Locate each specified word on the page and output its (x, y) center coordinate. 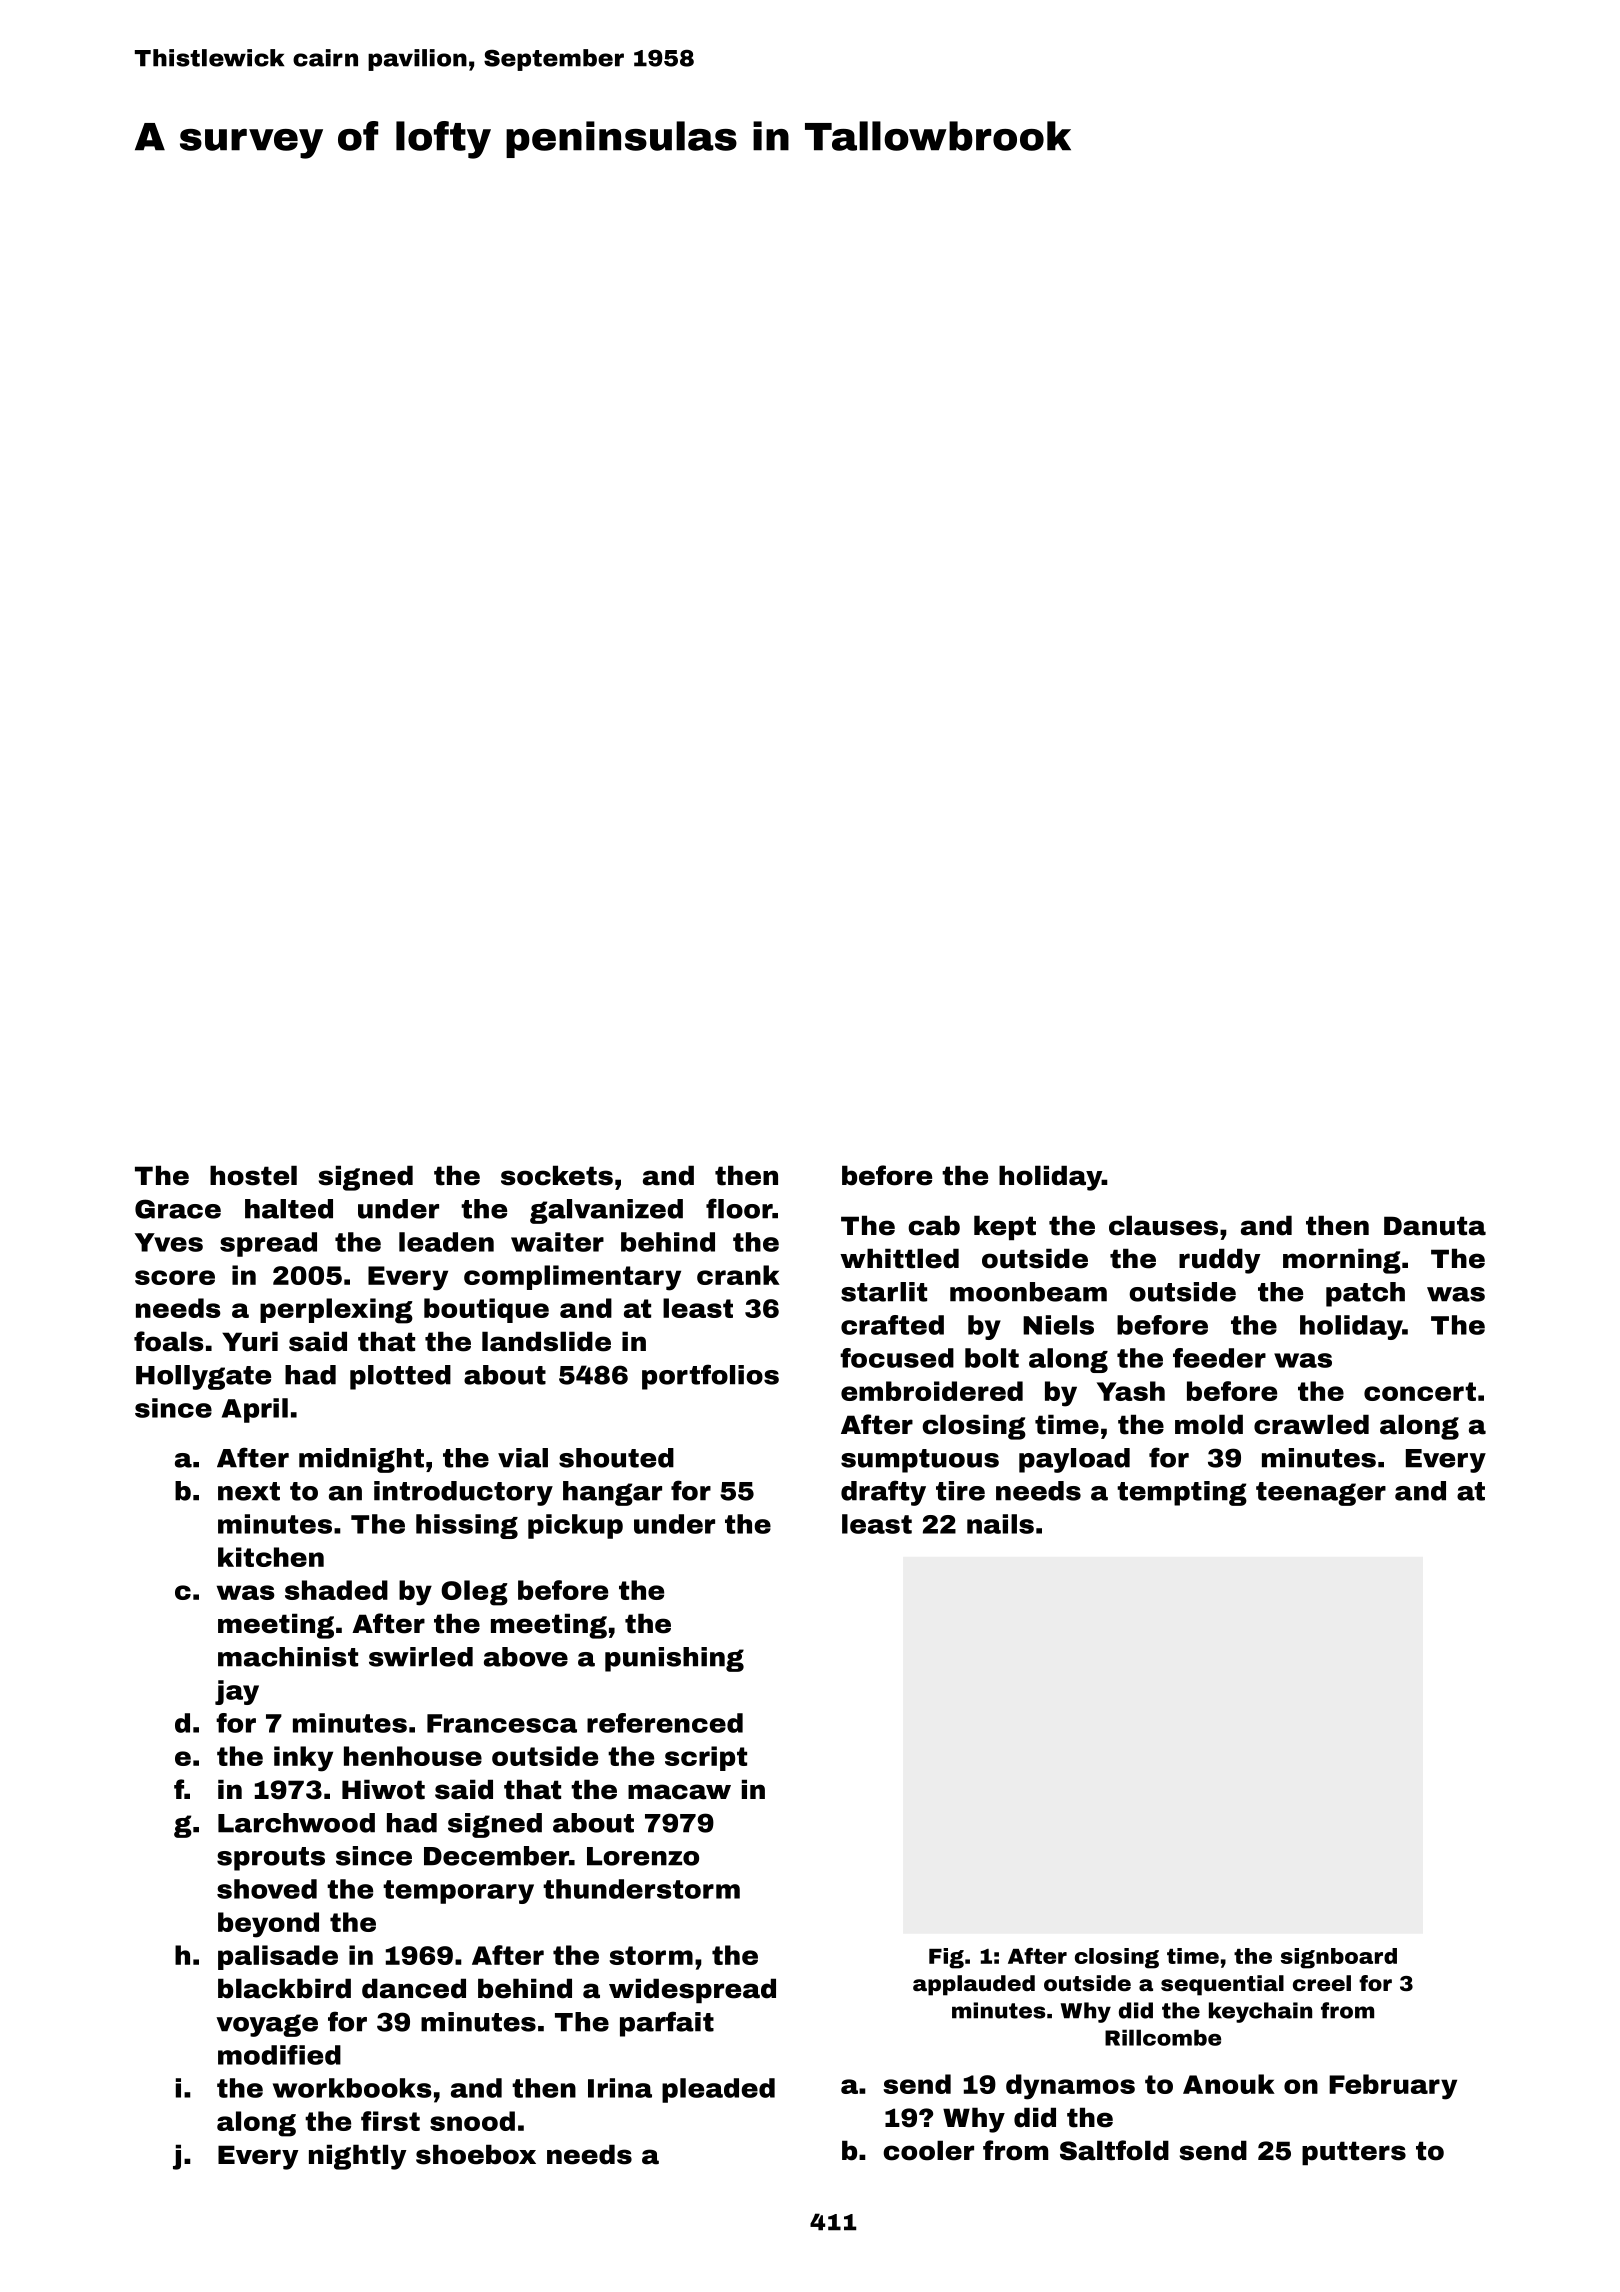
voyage (267, 2025)
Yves (169, 1242)
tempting (1182, 1493)
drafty (883, 1493)
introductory (463, 1493)
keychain (1260, 2012)
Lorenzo (643, 1856)
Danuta (1435, 1226)
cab (934, 1225)
